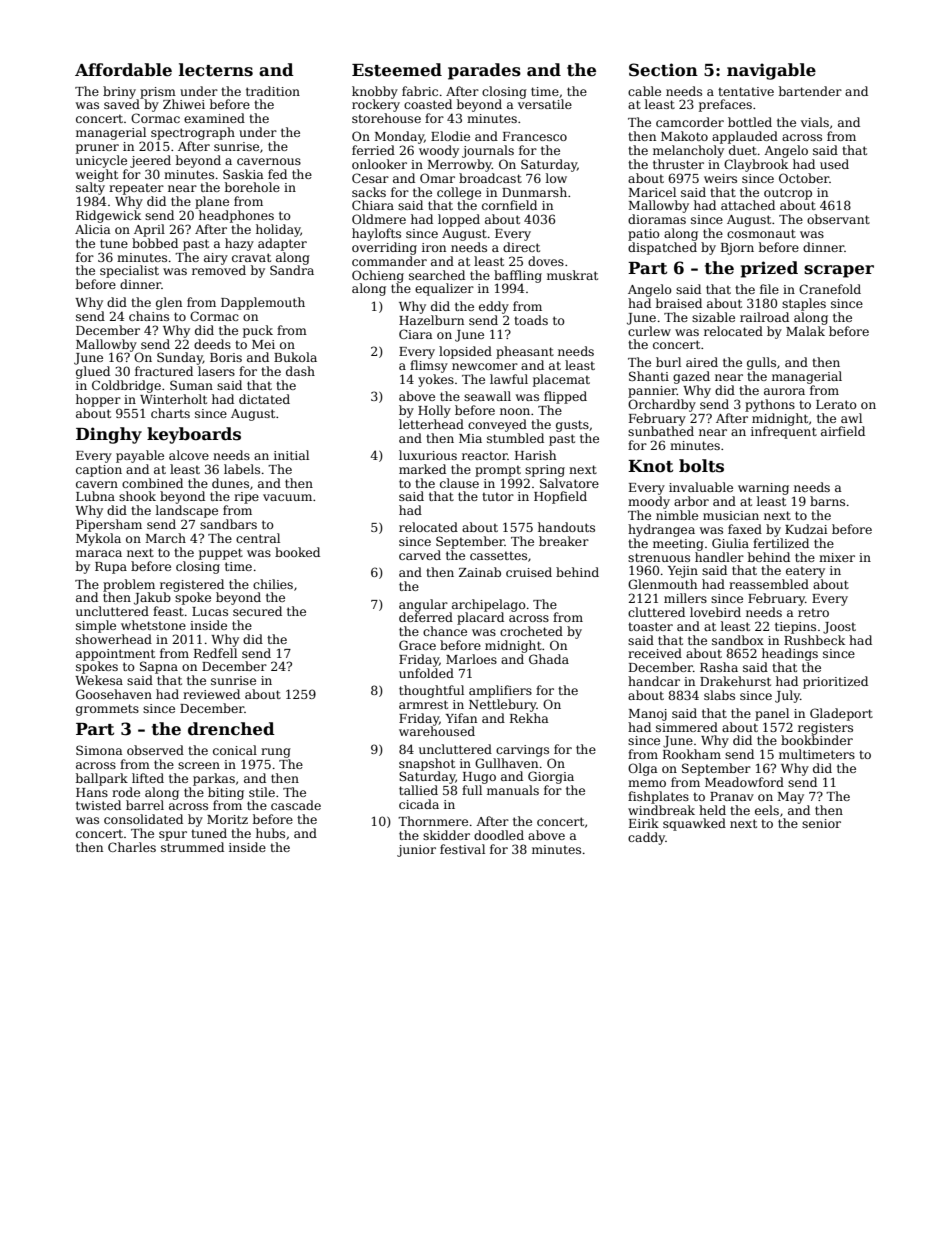  I want to click on briny, so click(119, 92).
